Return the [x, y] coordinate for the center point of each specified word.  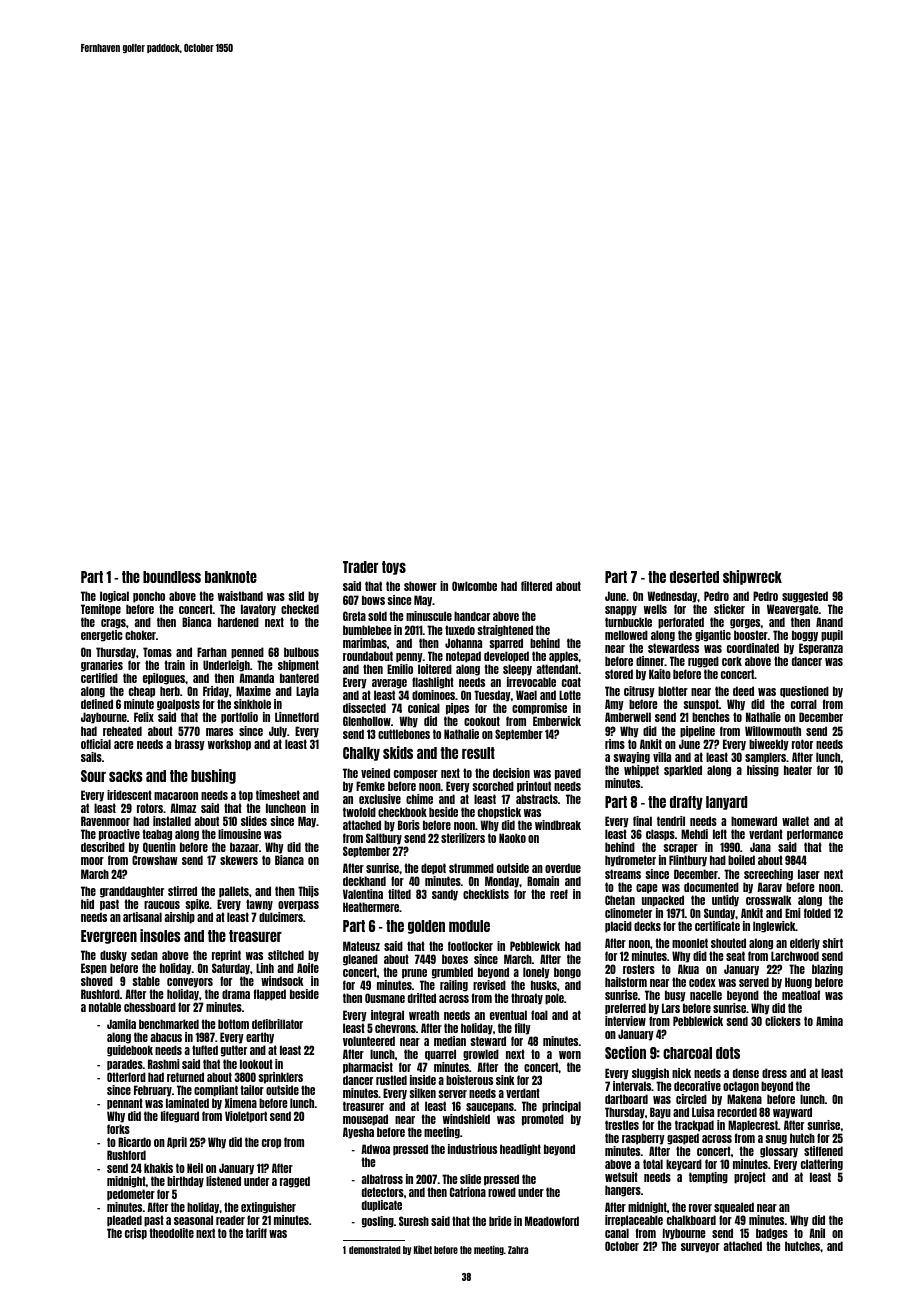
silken [422, 1093]
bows [373, 600]
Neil [195, 1168]
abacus [166, 1037]
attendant [557, 669]
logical [114, 597]
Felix [144, 717]
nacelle [706, 995]
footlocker [470, 946]
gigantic [713, 636]
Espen [94, 969]
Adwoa [375, 1149]
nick [681, 1073]
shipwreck [752, 577]
